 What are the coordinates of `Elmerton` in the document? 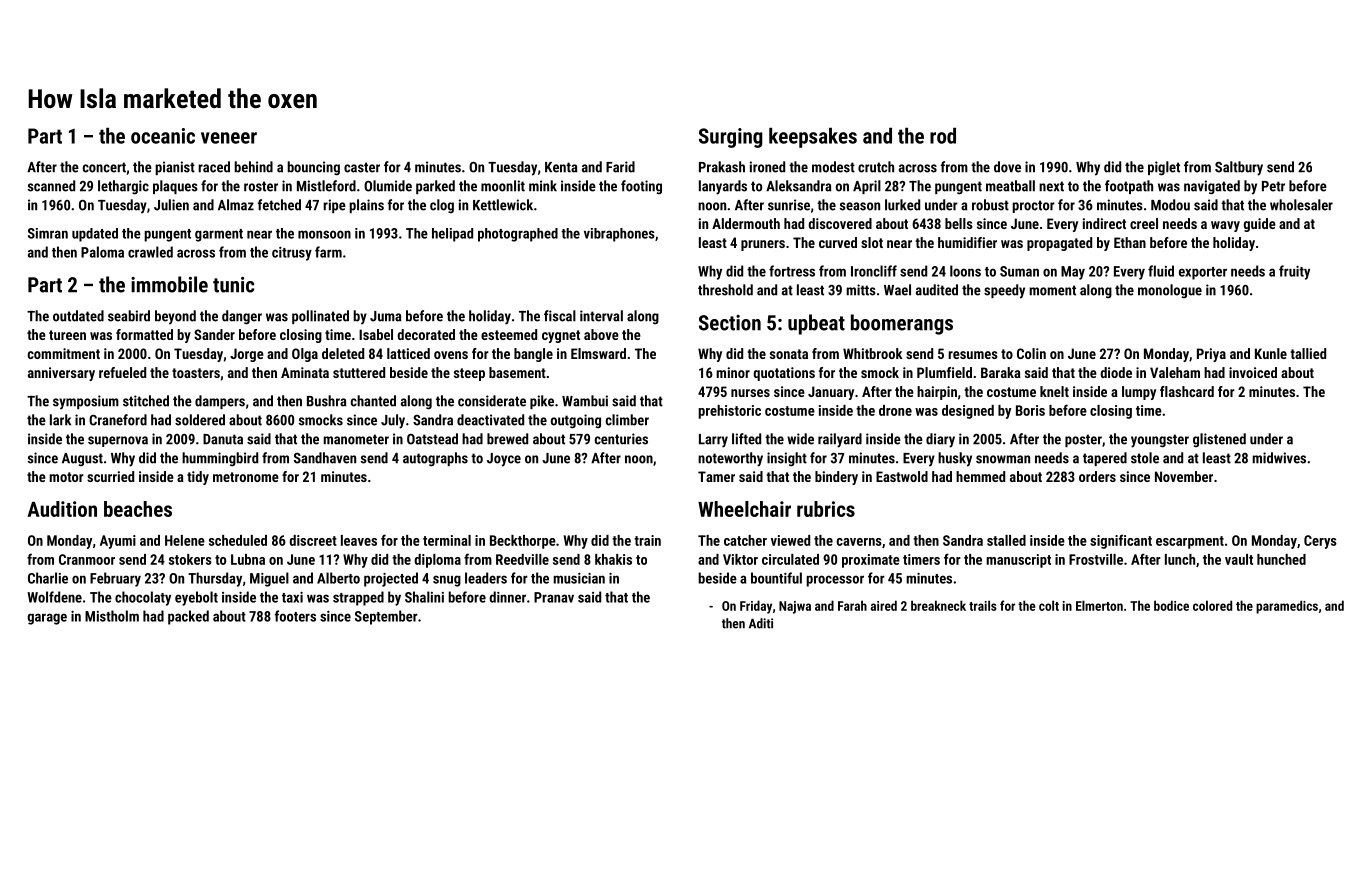 It's located at (1099, 605).
